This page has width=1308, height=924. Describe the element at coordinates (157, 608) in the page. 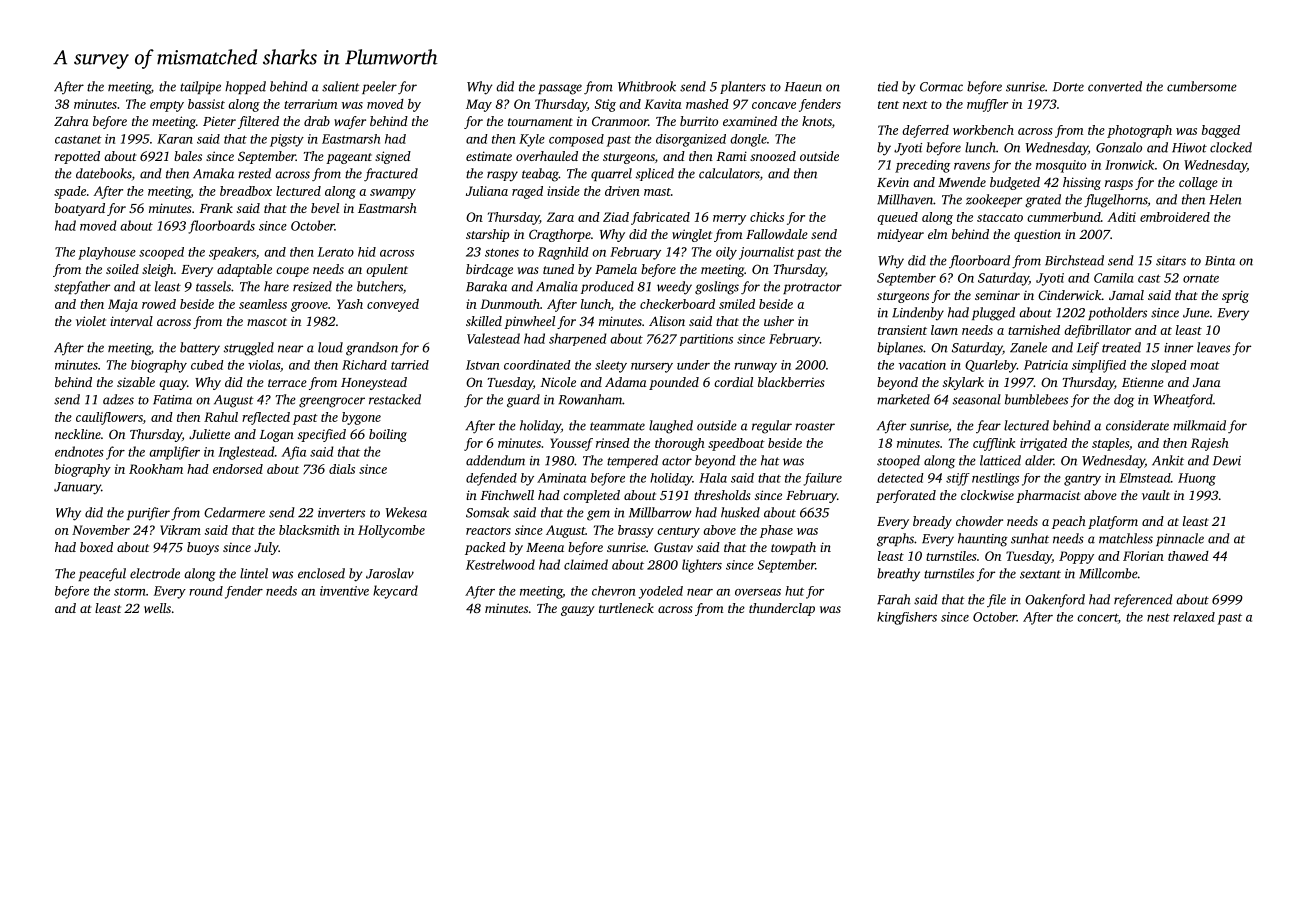

I see `wells` at that location.
